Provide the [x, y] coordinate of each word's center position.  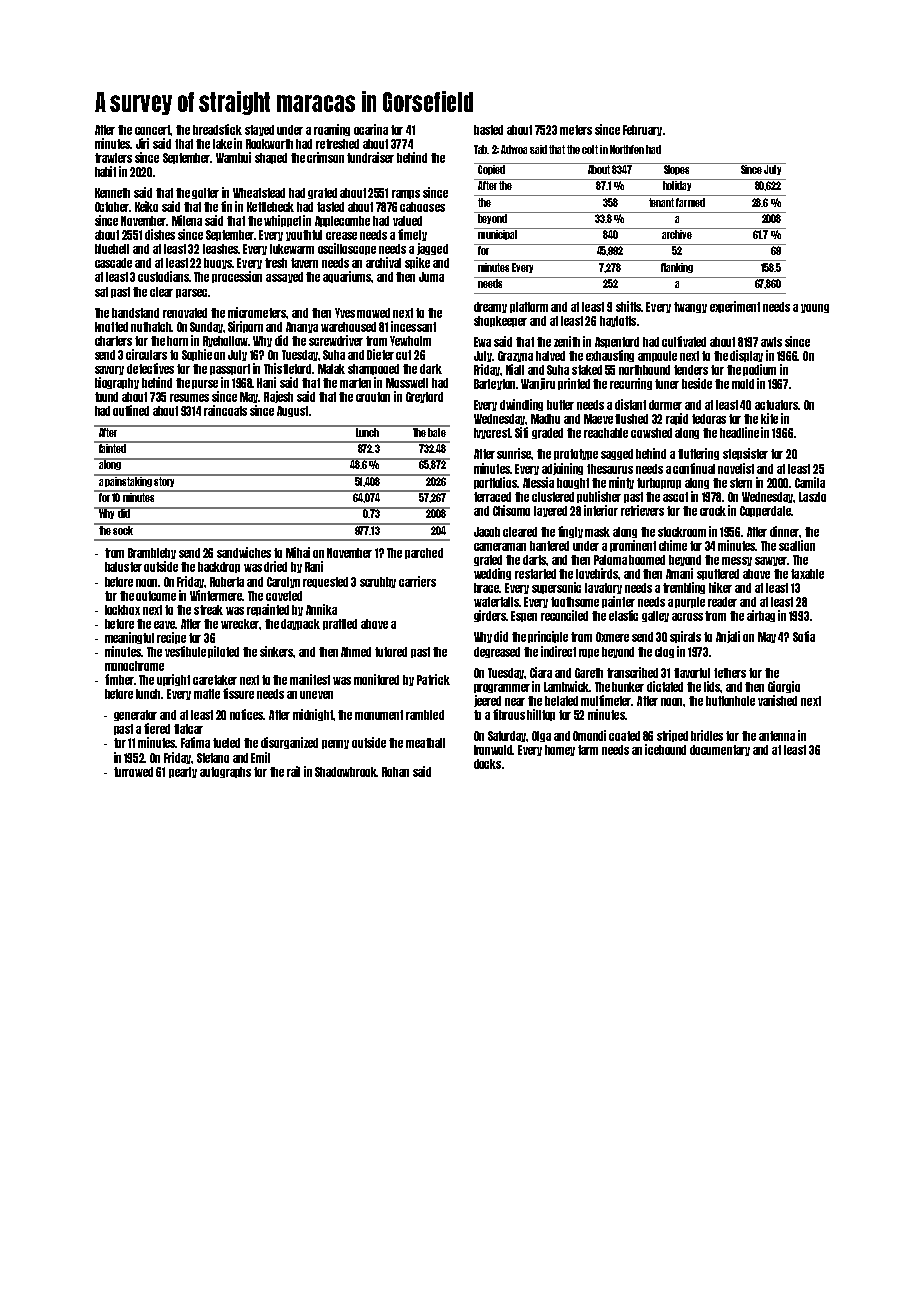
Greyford [424, 397]
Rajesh [278, 397]
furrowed [133, 772]
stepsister [745, 454]
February [642, 130]
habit [105, 171]
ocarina [371, 129]
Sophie [197, 355]
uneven [316, 695]
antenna [777, 736]
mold [743, 384]
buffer [560, 405]
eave [164, 625]
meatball [425, 743]
